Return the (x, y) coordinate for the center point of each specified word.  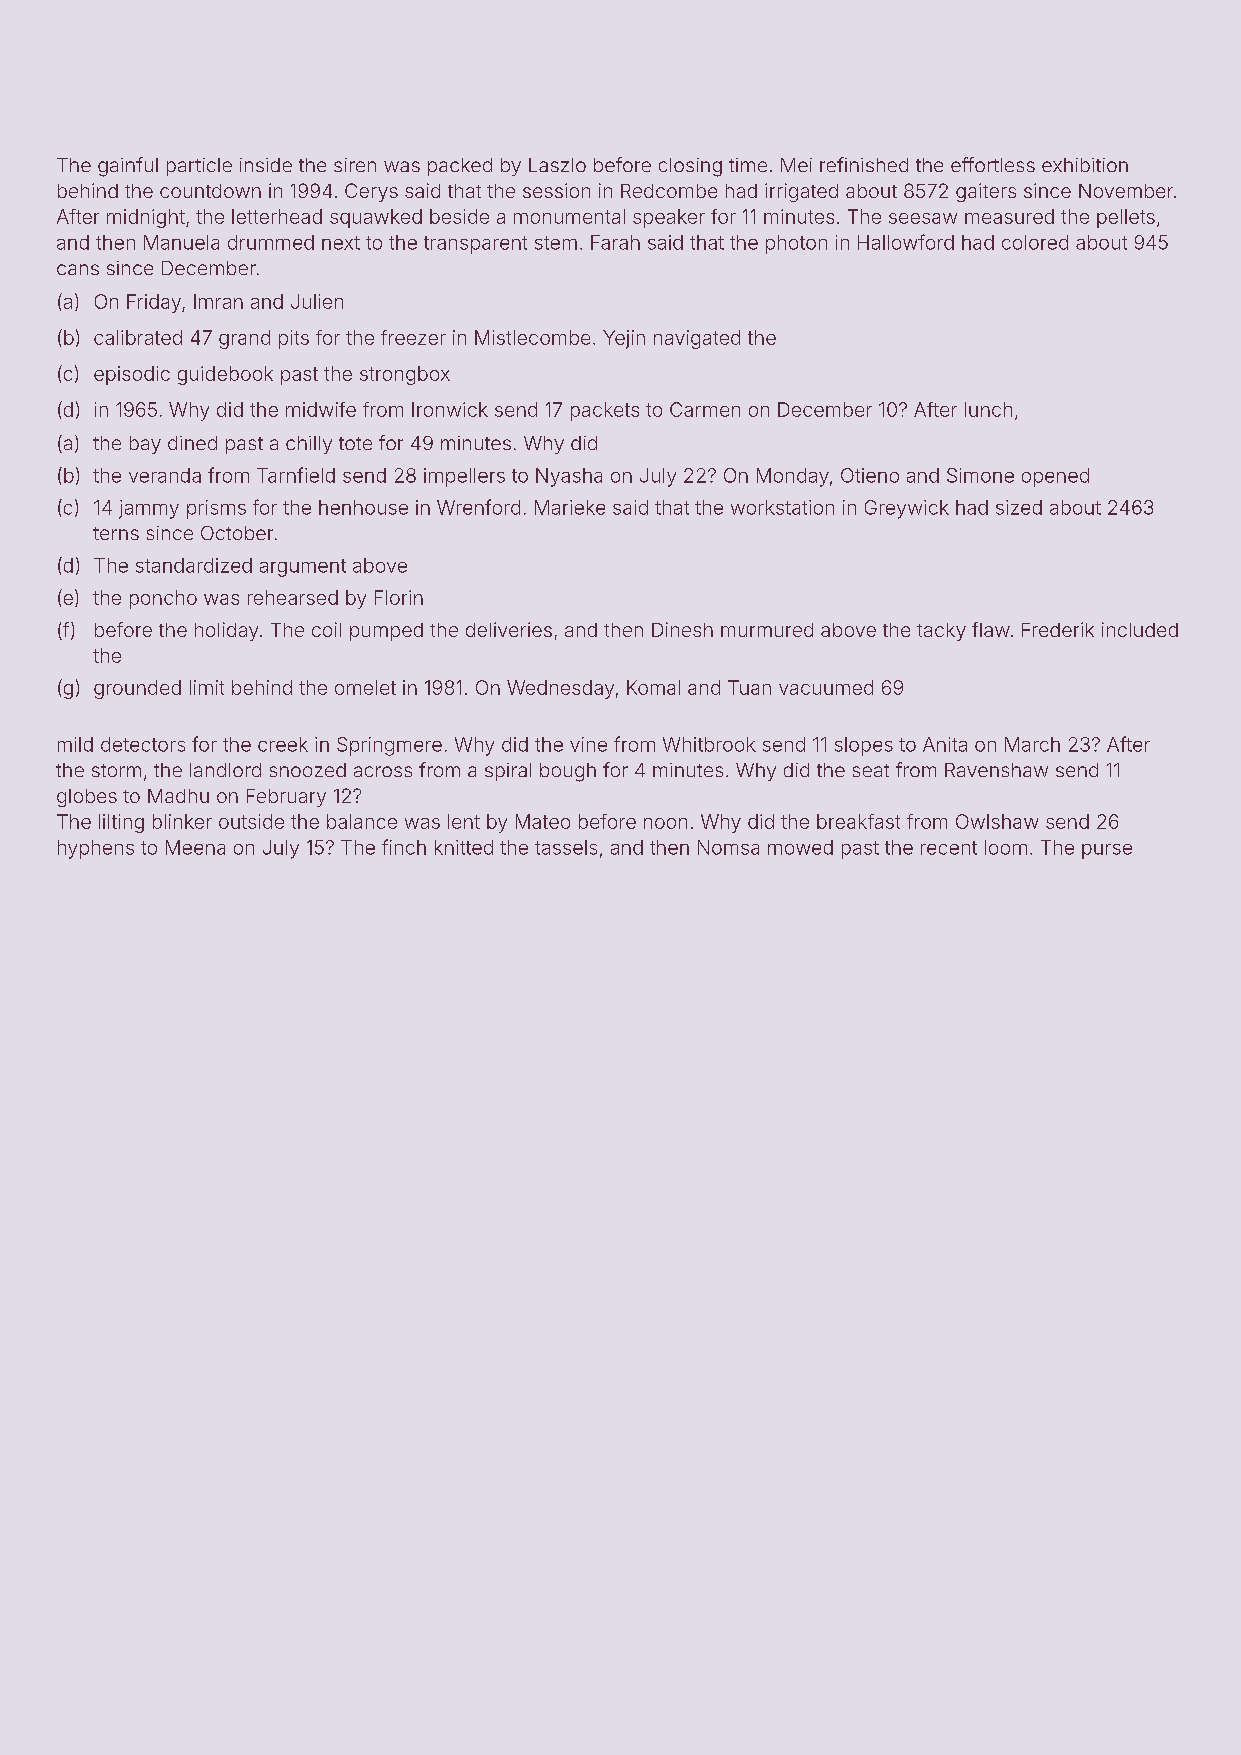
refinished (864, 164)
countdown (210, 191)
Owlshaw (997, 821)
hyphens (96, 849)
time (748, 165)
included (1140, 629)
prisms (216, 509)
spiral (508, 772)
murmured (767, 630)
